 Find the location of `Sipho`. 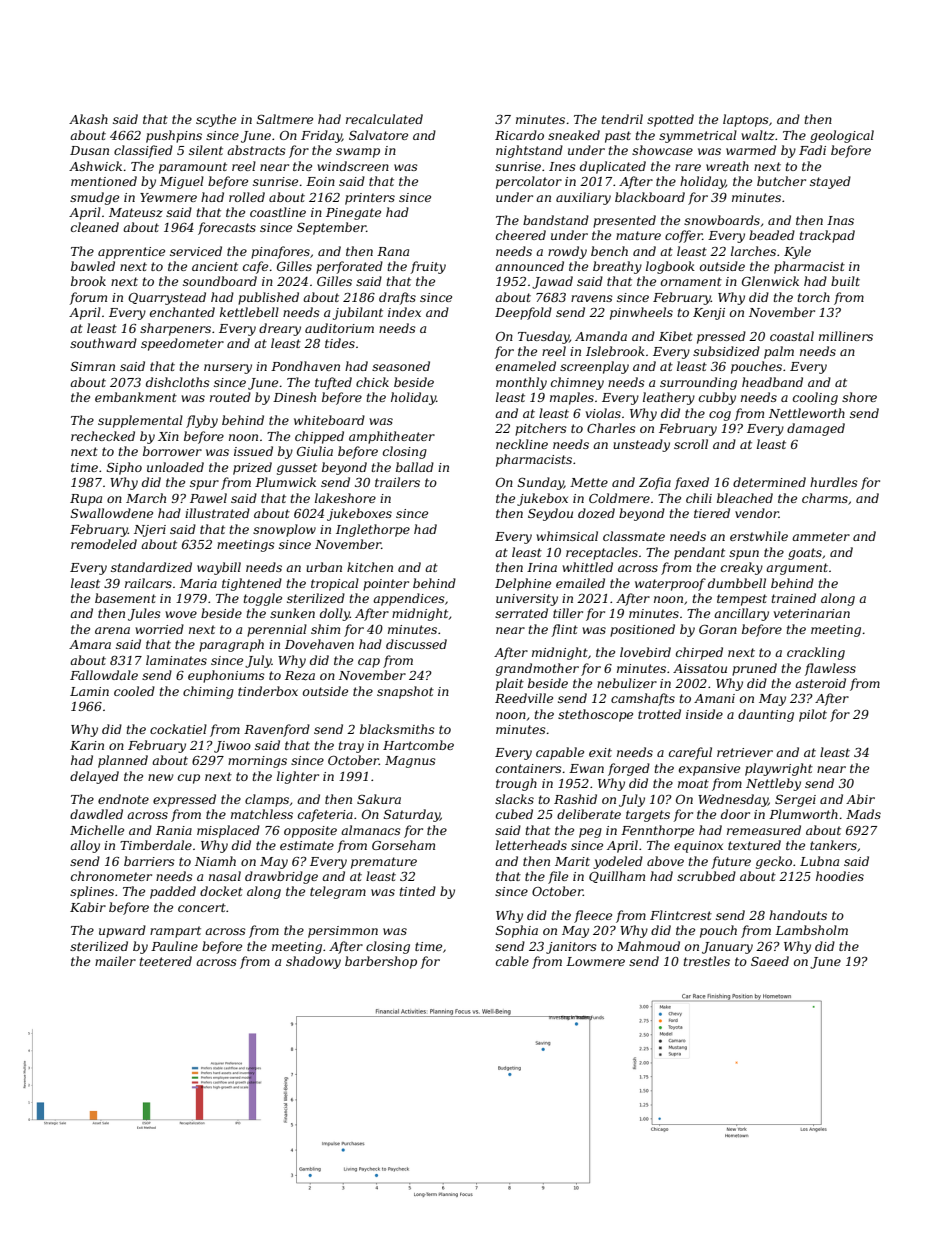

Sipho is located at coordinates (124, 468).
